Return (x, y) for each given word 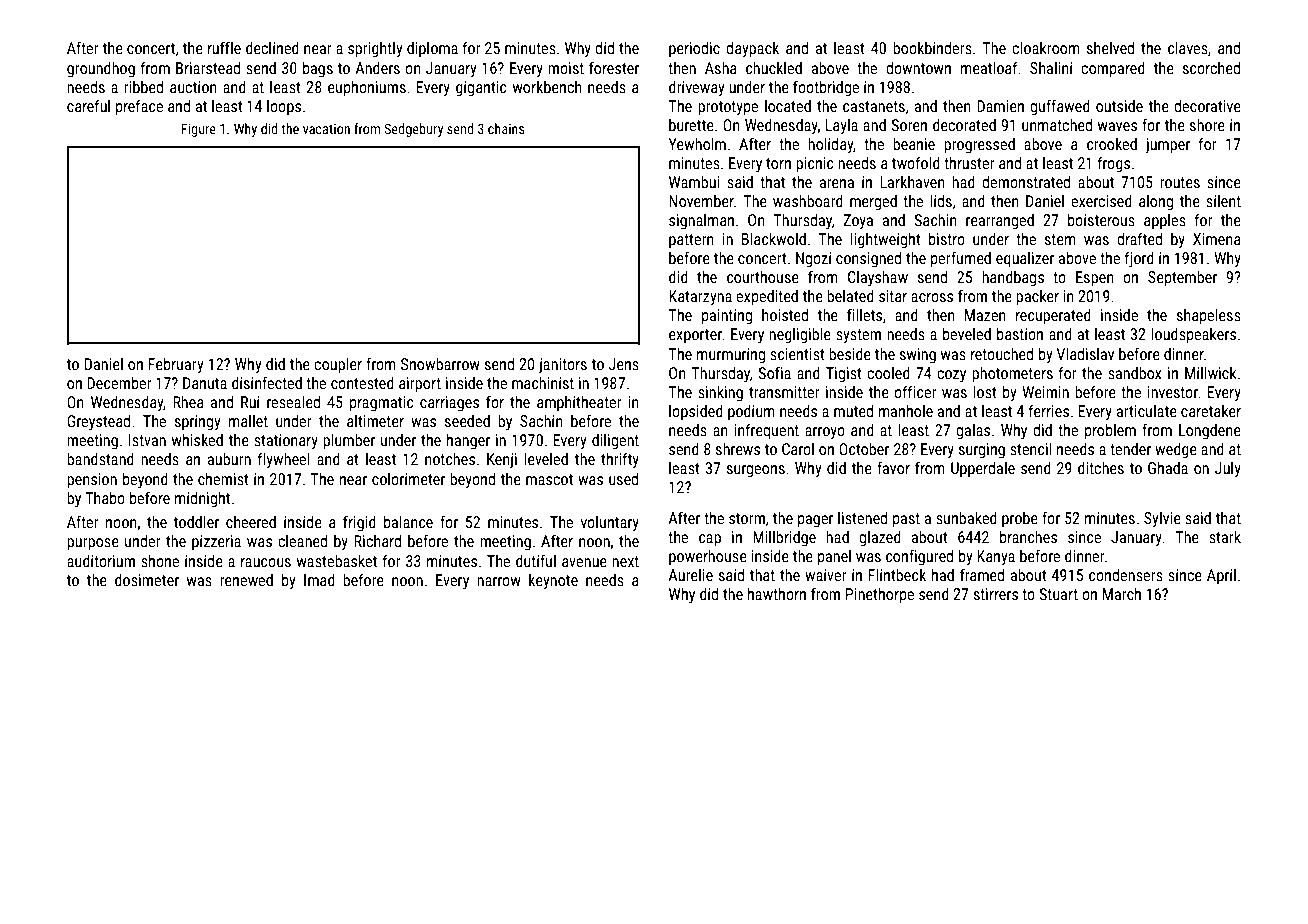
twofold (916, 162)
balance (408, 522)
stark (1225, 537)
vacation (326, 129)
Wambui (694, 182)
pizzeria (216, 543)
